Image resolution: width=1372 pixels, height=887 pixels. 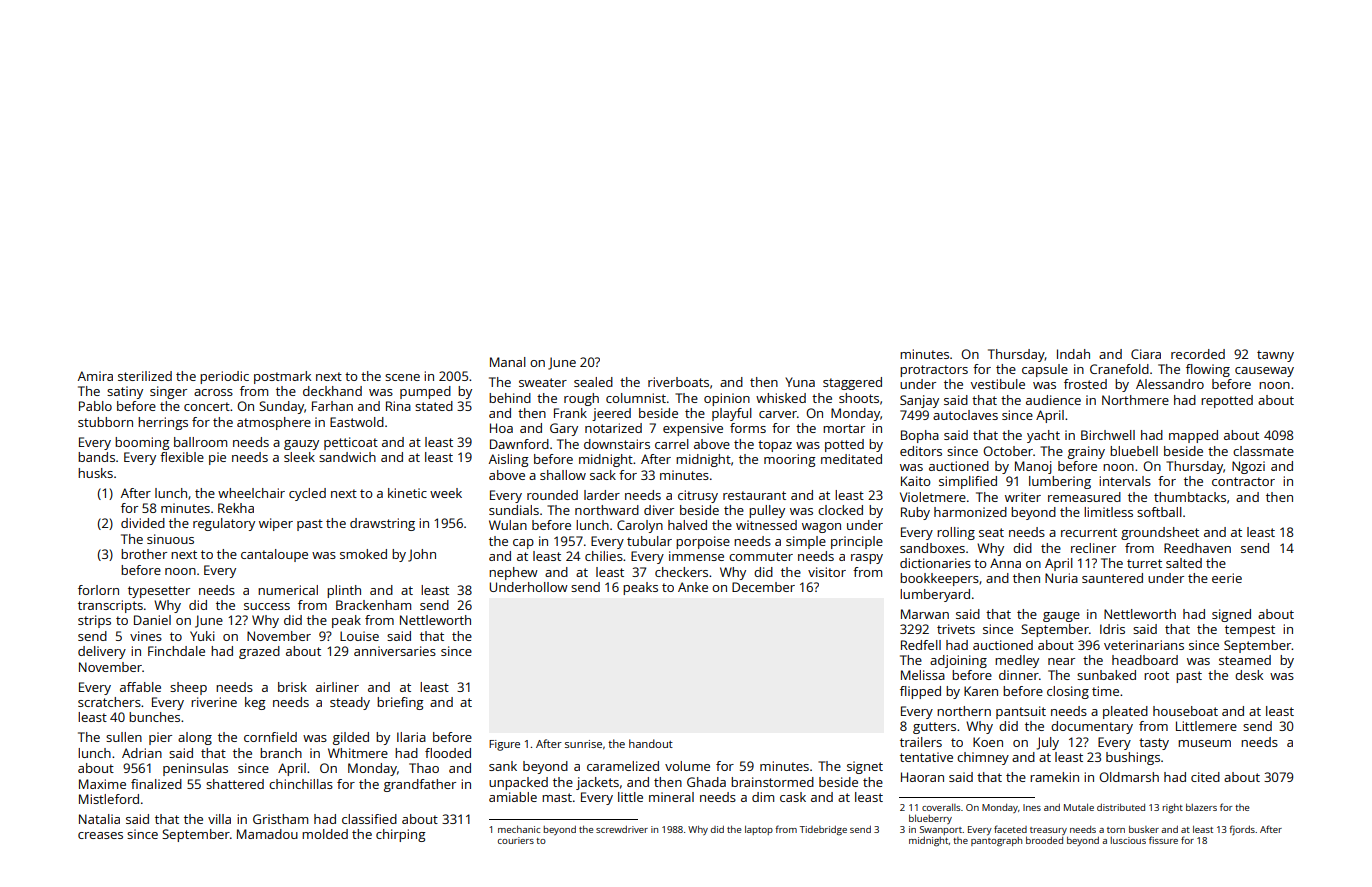 What do you see at coordinates (301, 445) in the image?
I see `gauzy` at bounding box center [301, 445].
